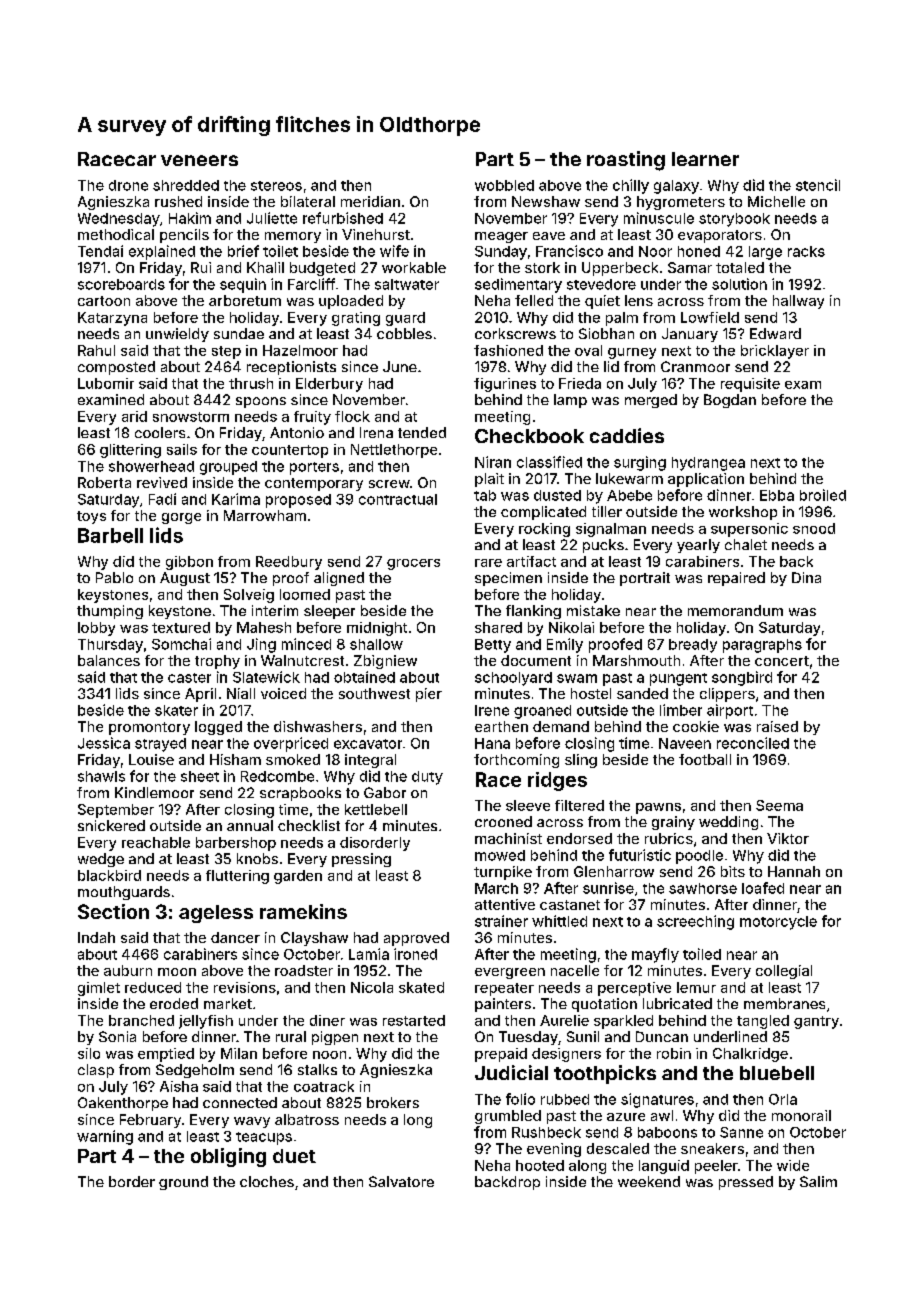 The width and height of the page is (924, 1308). I want to click on veneers, so click(199, 160).
